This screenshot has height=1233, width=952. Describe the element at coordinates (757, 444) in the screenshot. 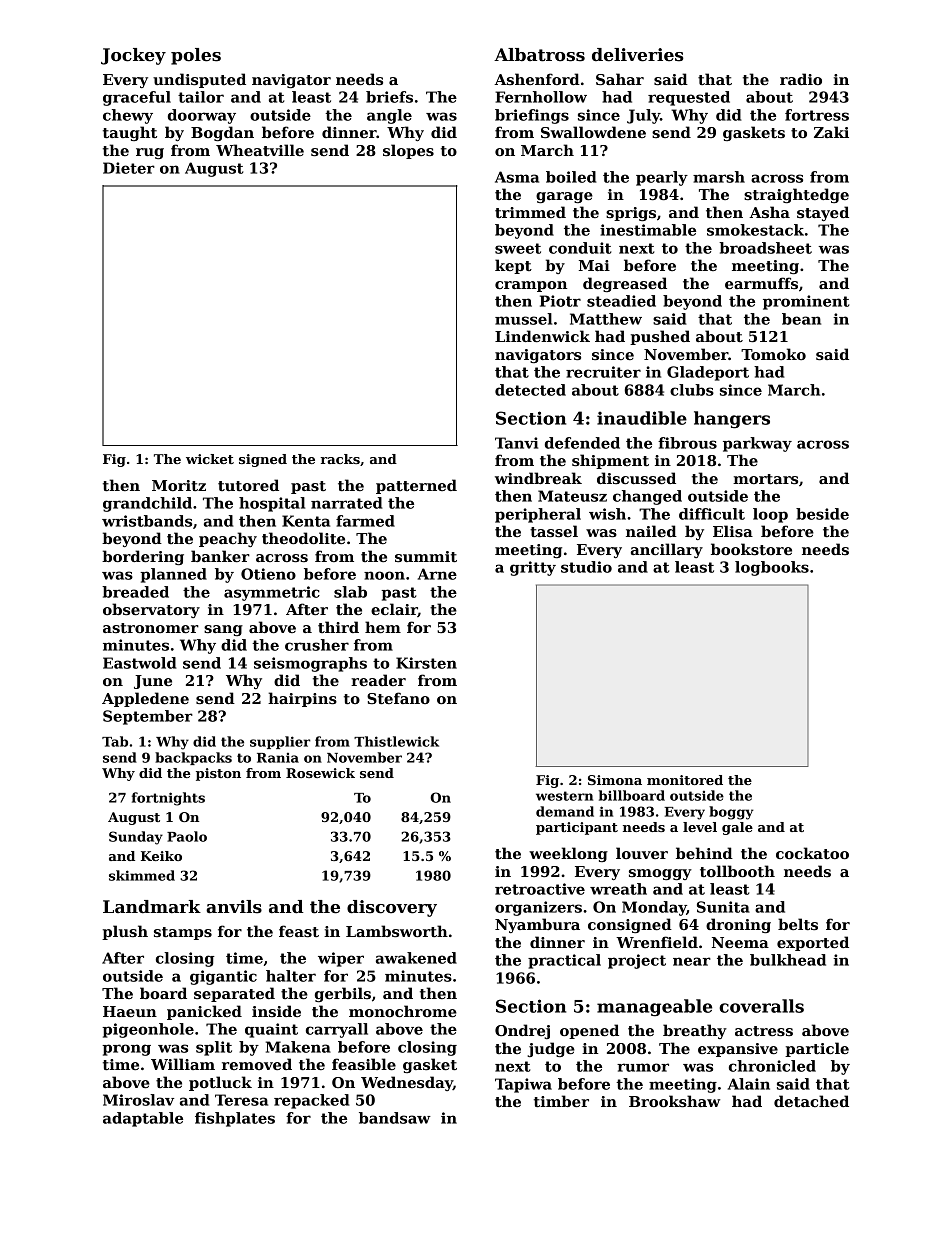

I see `parkway` at that location.
